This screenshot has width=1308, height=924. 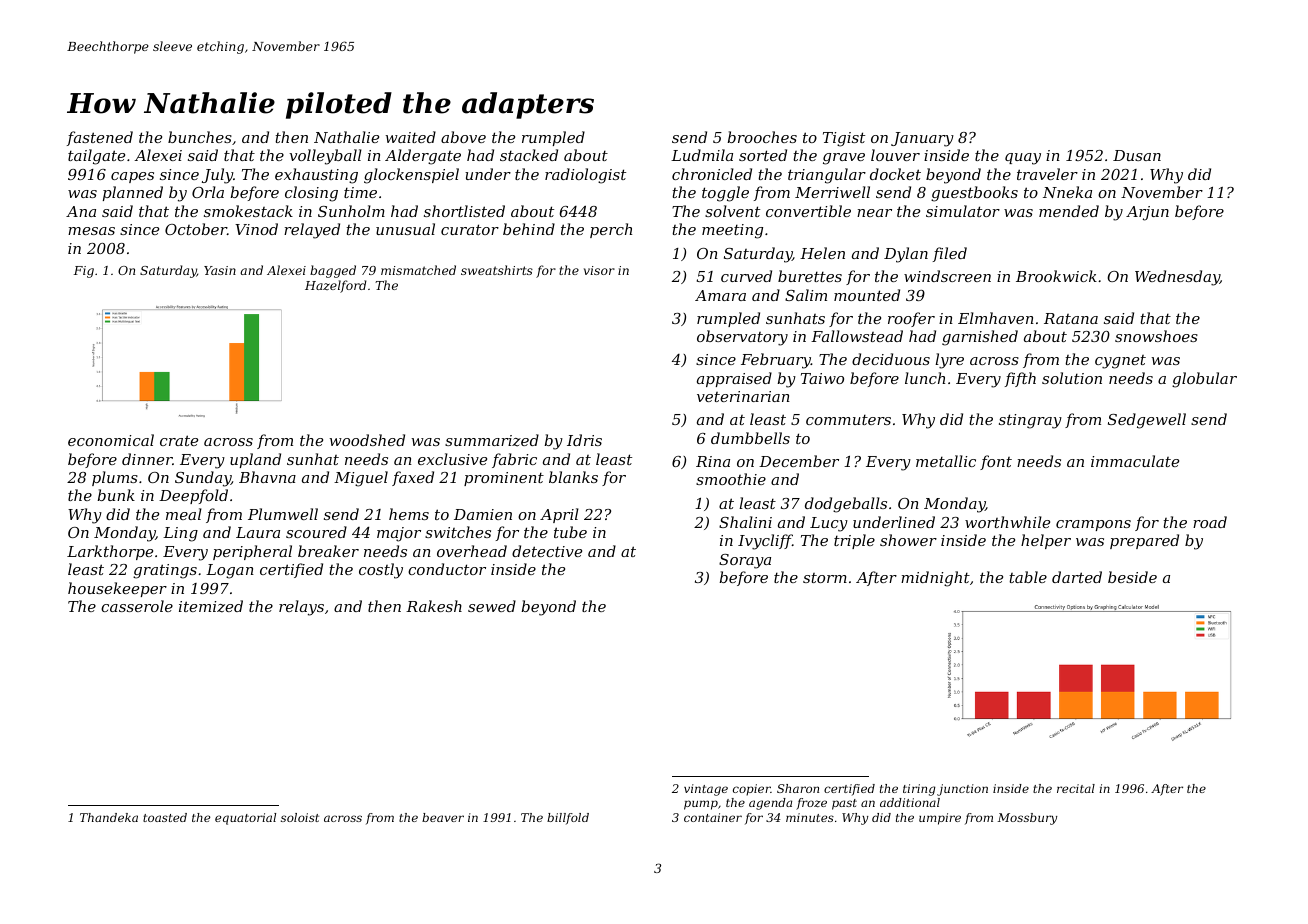 I want to click on brooches, so click(x=762, y=137).
